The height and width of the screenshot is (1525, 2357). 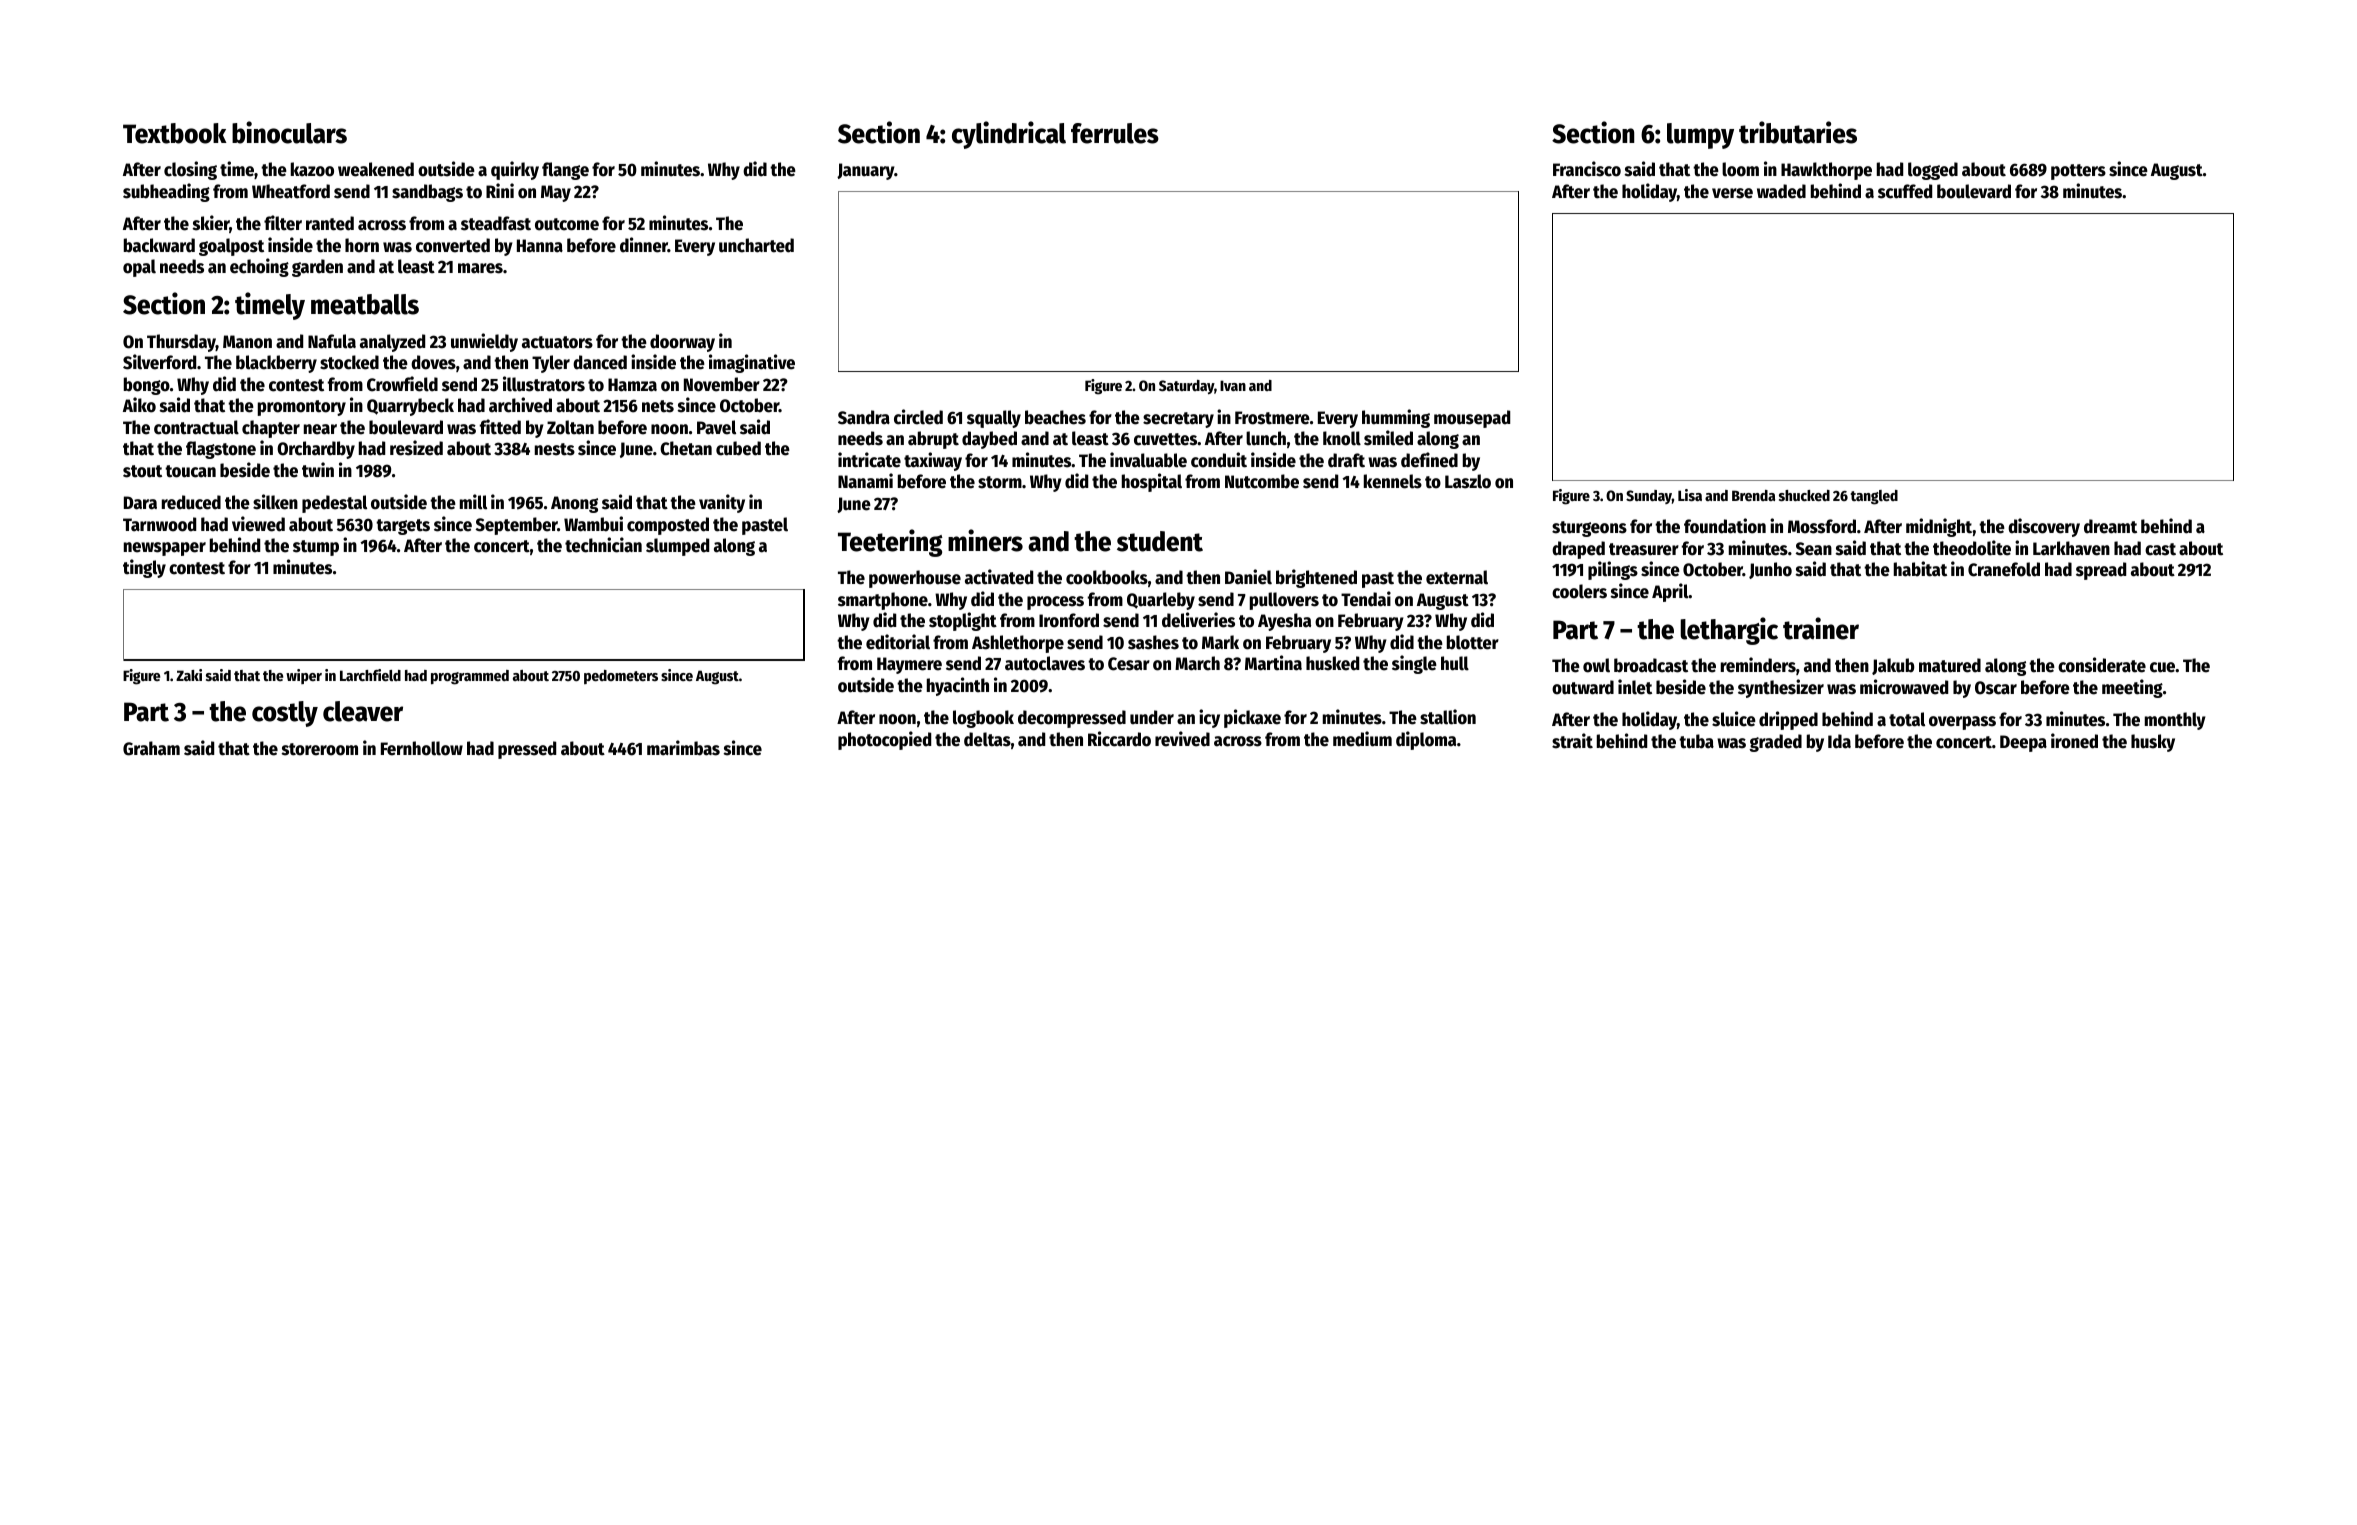 I want to click on mousepad, so click(x=1472, y=419).
